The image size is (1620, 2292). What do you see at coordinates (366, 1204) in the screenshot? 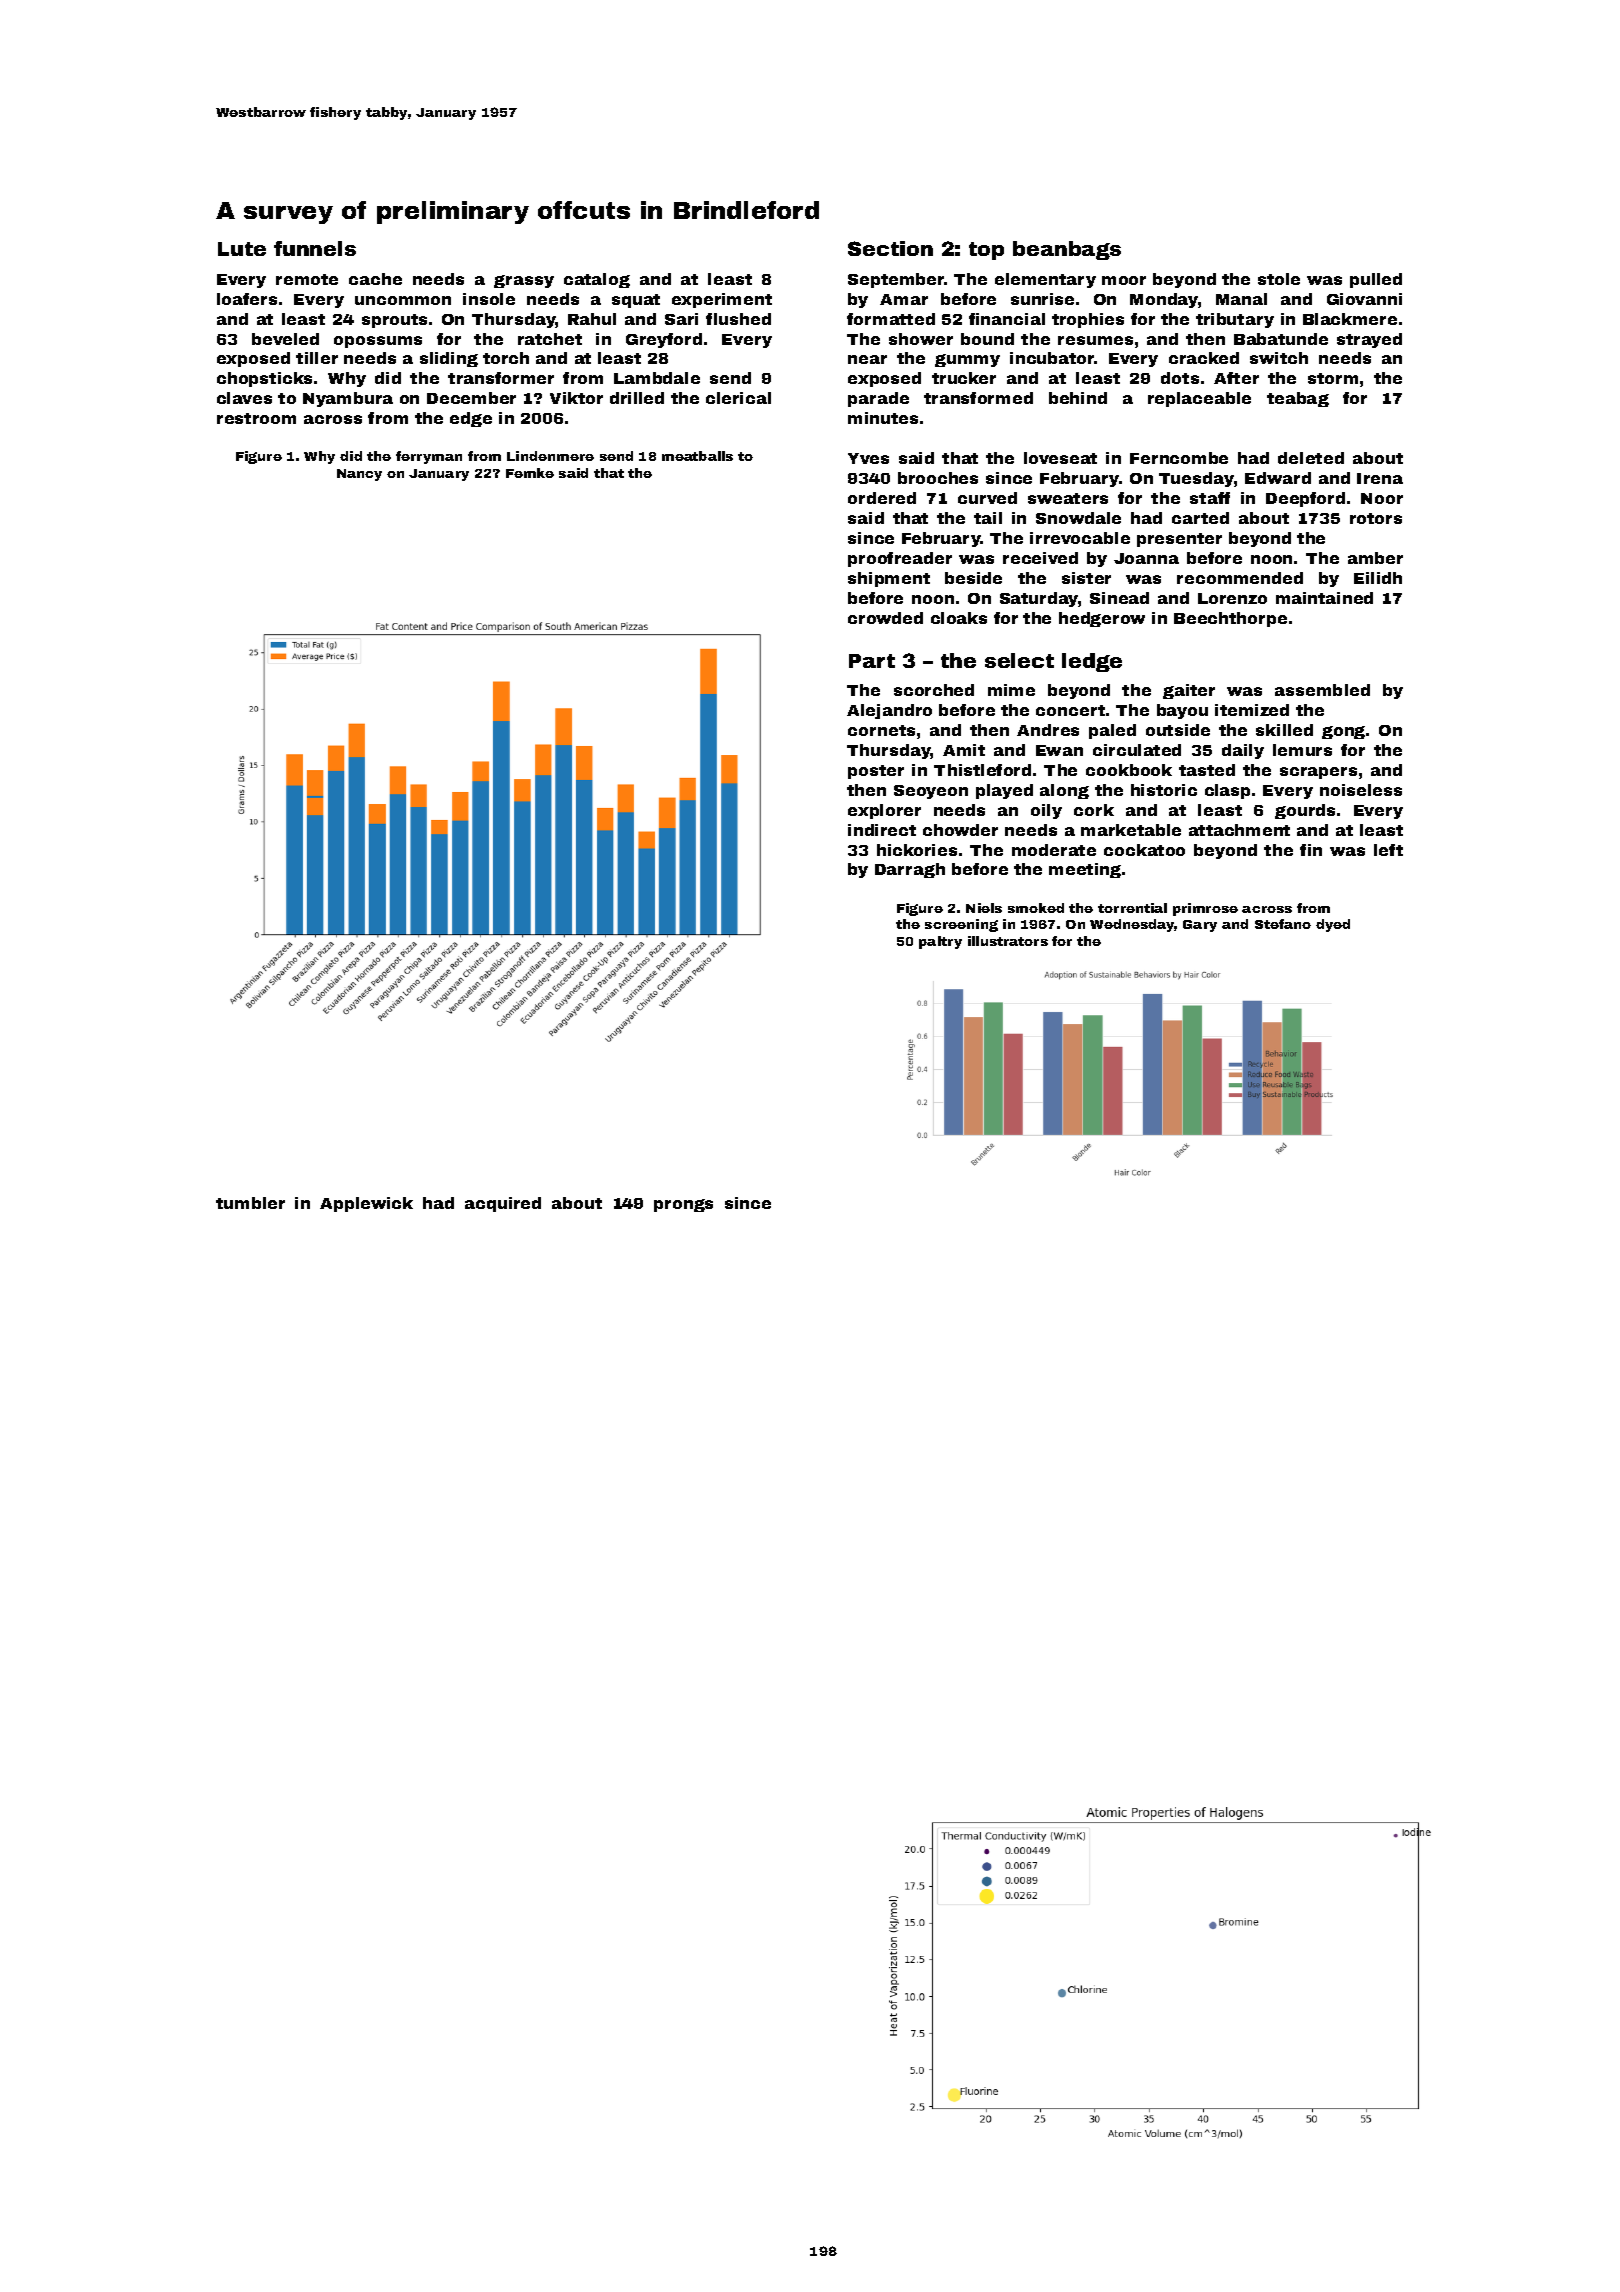
I see `Applewick` at bounding box center [366, 1204].
